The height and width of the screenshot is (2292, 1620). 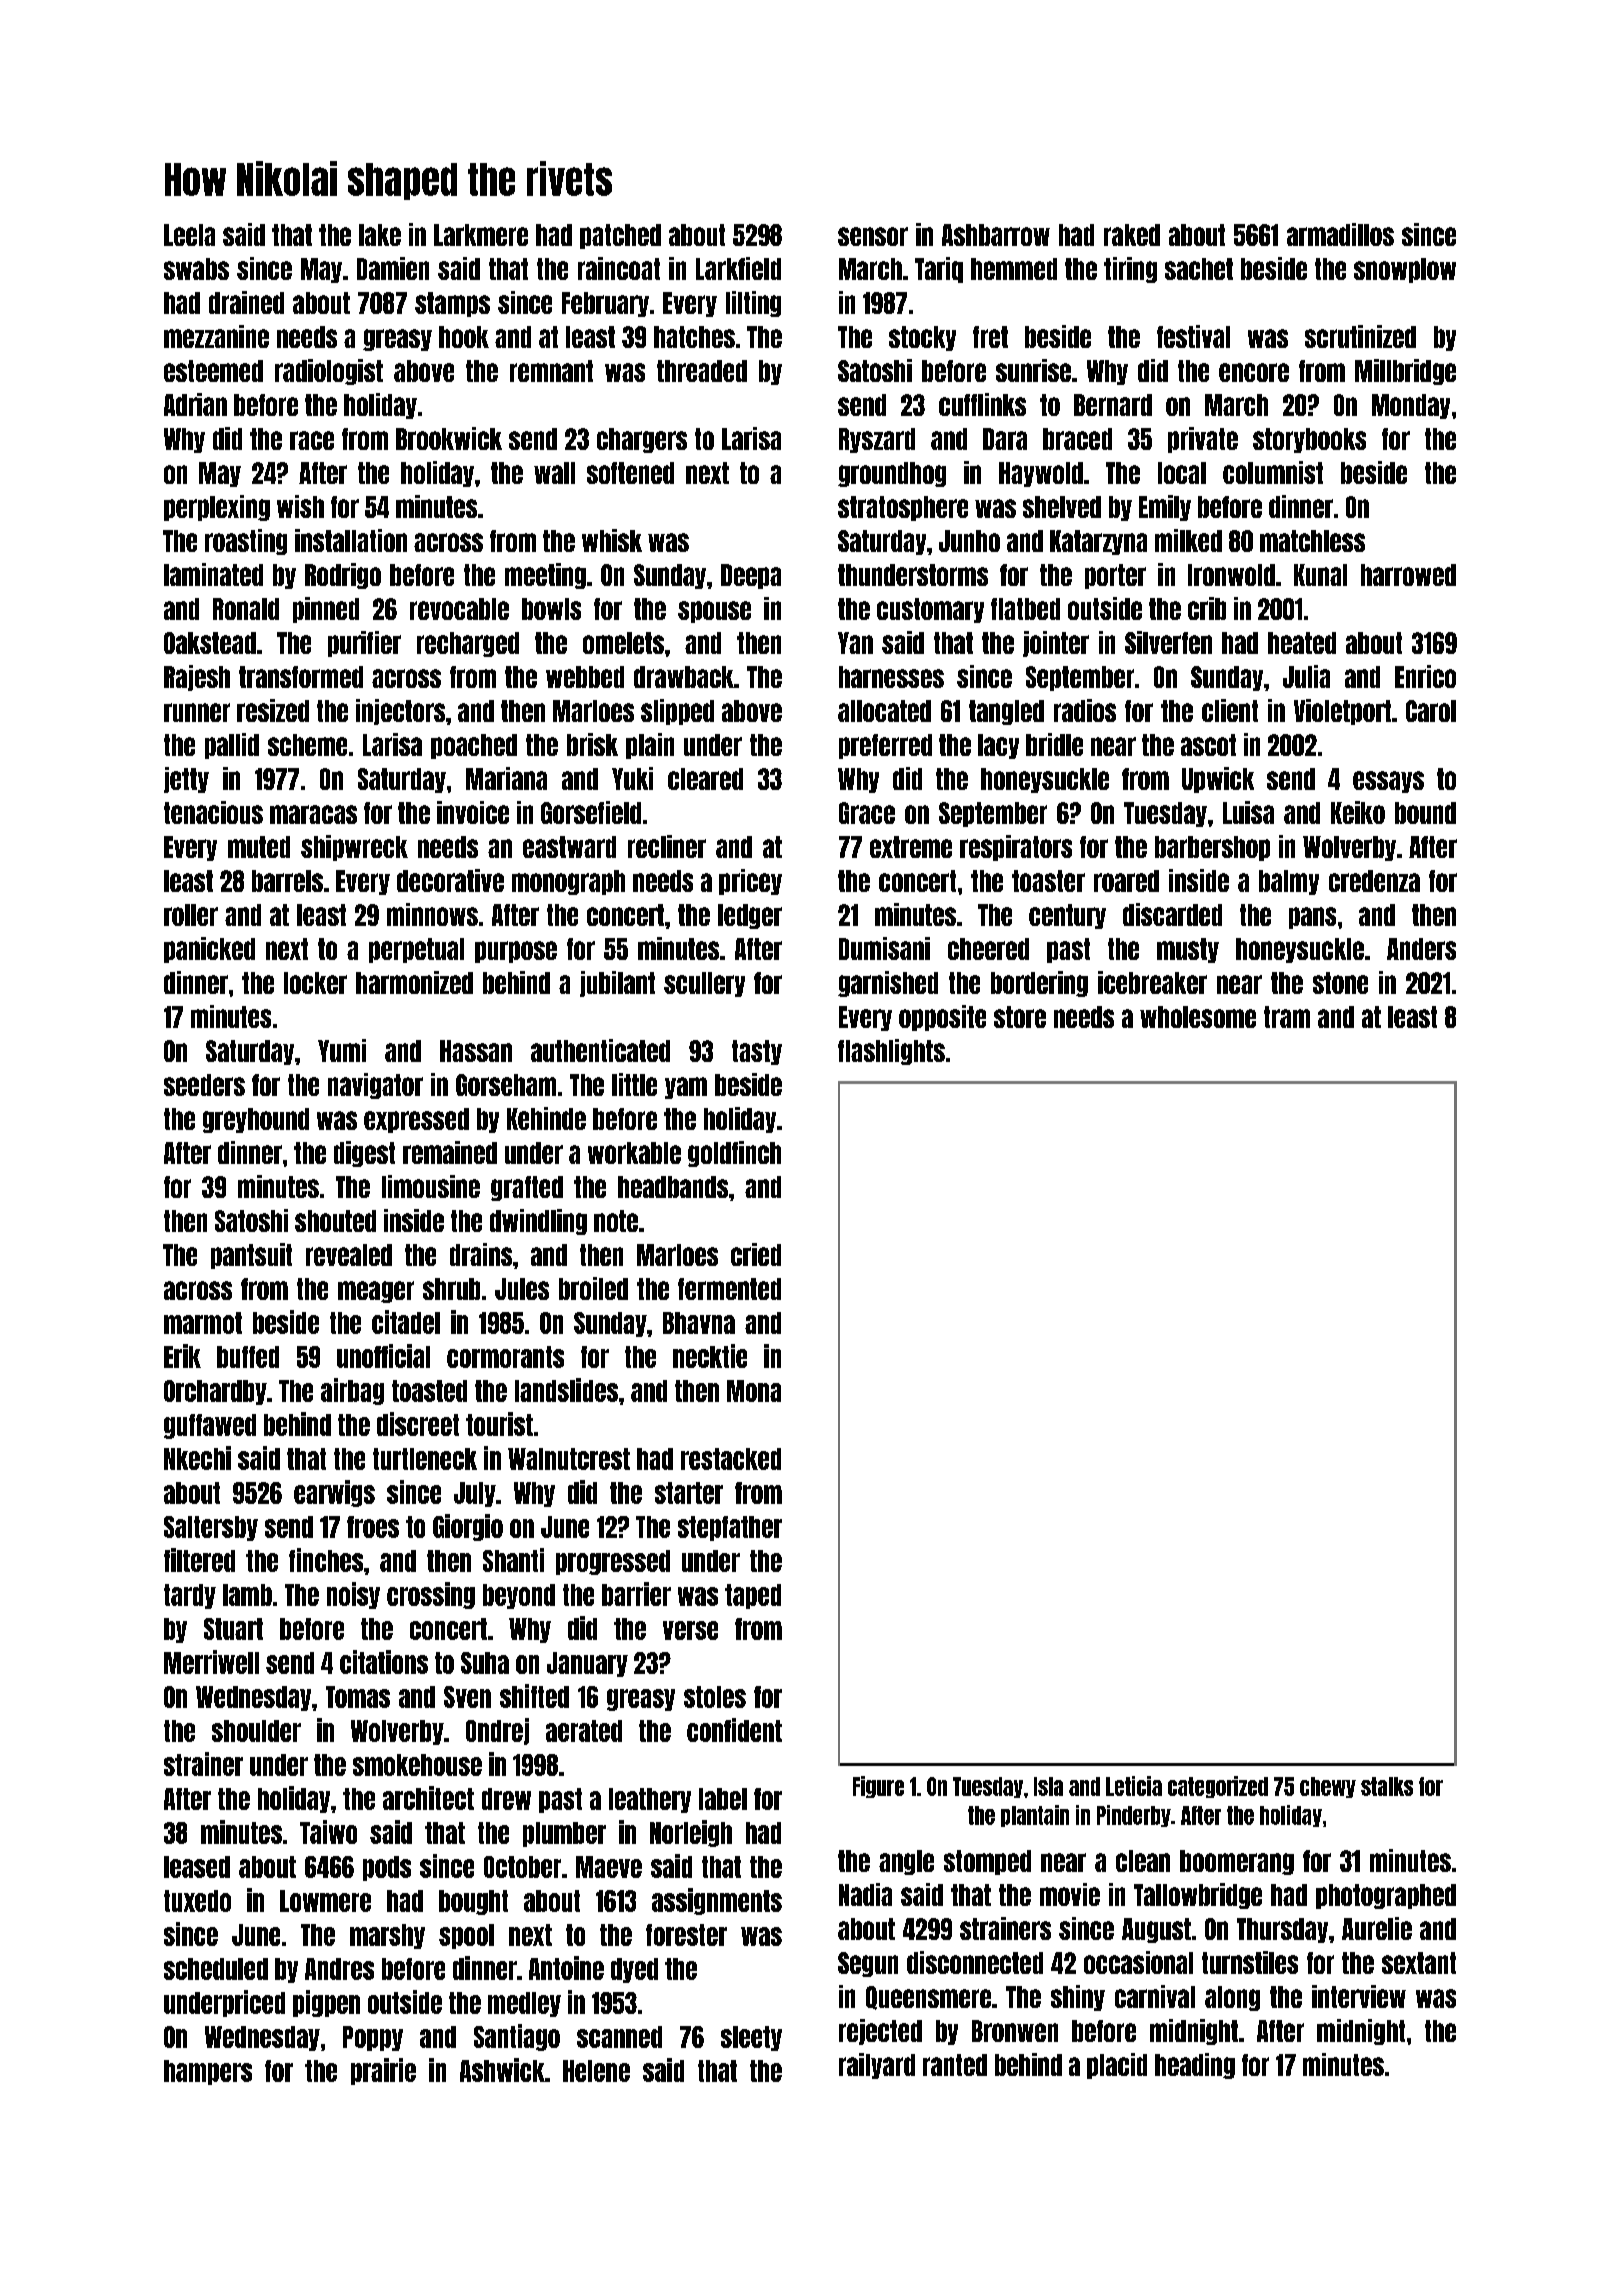 What do you see at coordinates (204, 1085) in the screenshot?
I see `seeders` at bounding box center [204, 1085].
